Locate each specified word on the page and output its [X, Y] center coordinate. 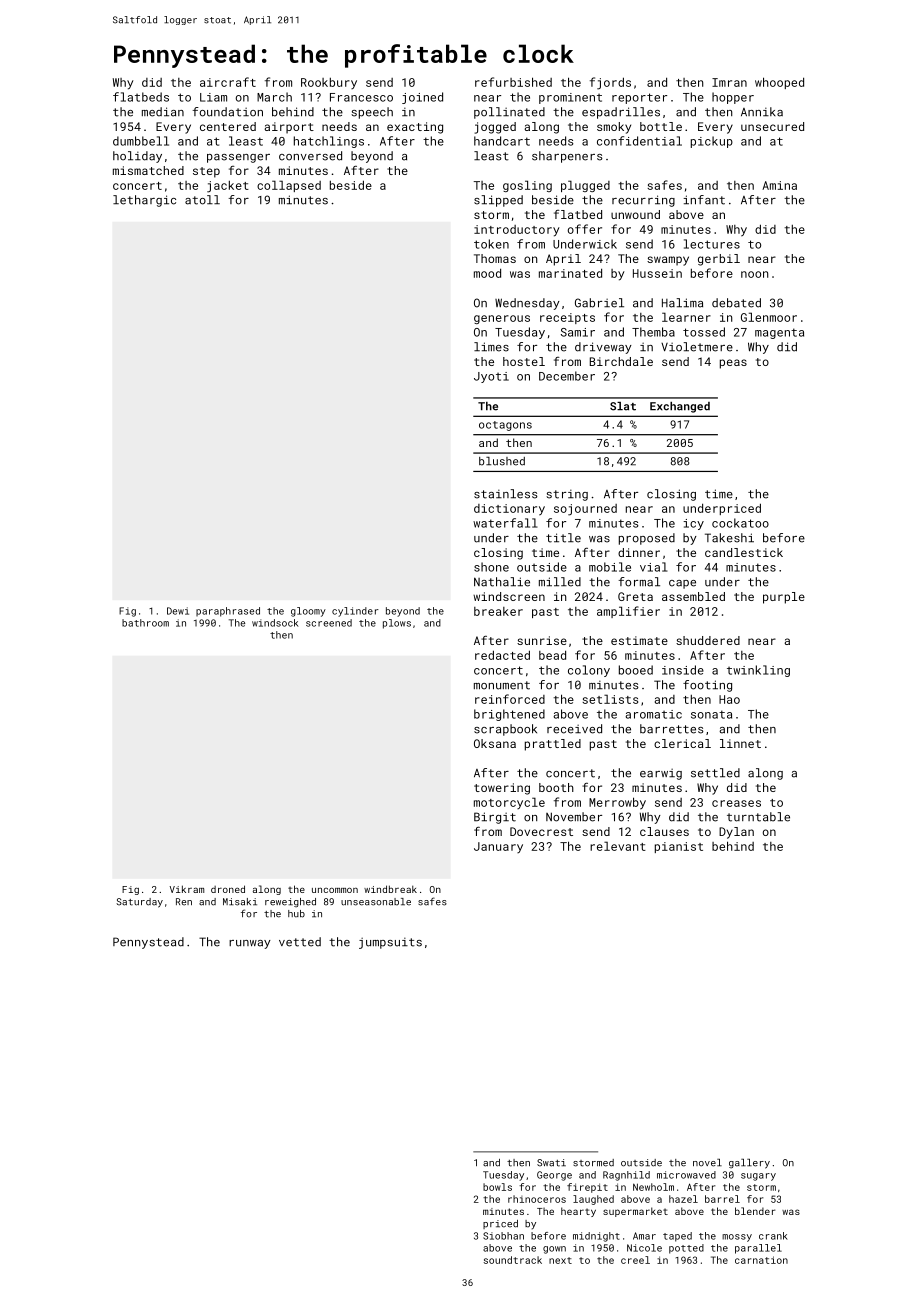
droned [228, 889]
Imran [729, 82]
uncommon [335, 890]
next [560, 1260]
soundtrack [513, 1260]
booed [636, 670]
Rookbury [329, 83]
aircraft [228, 82]
